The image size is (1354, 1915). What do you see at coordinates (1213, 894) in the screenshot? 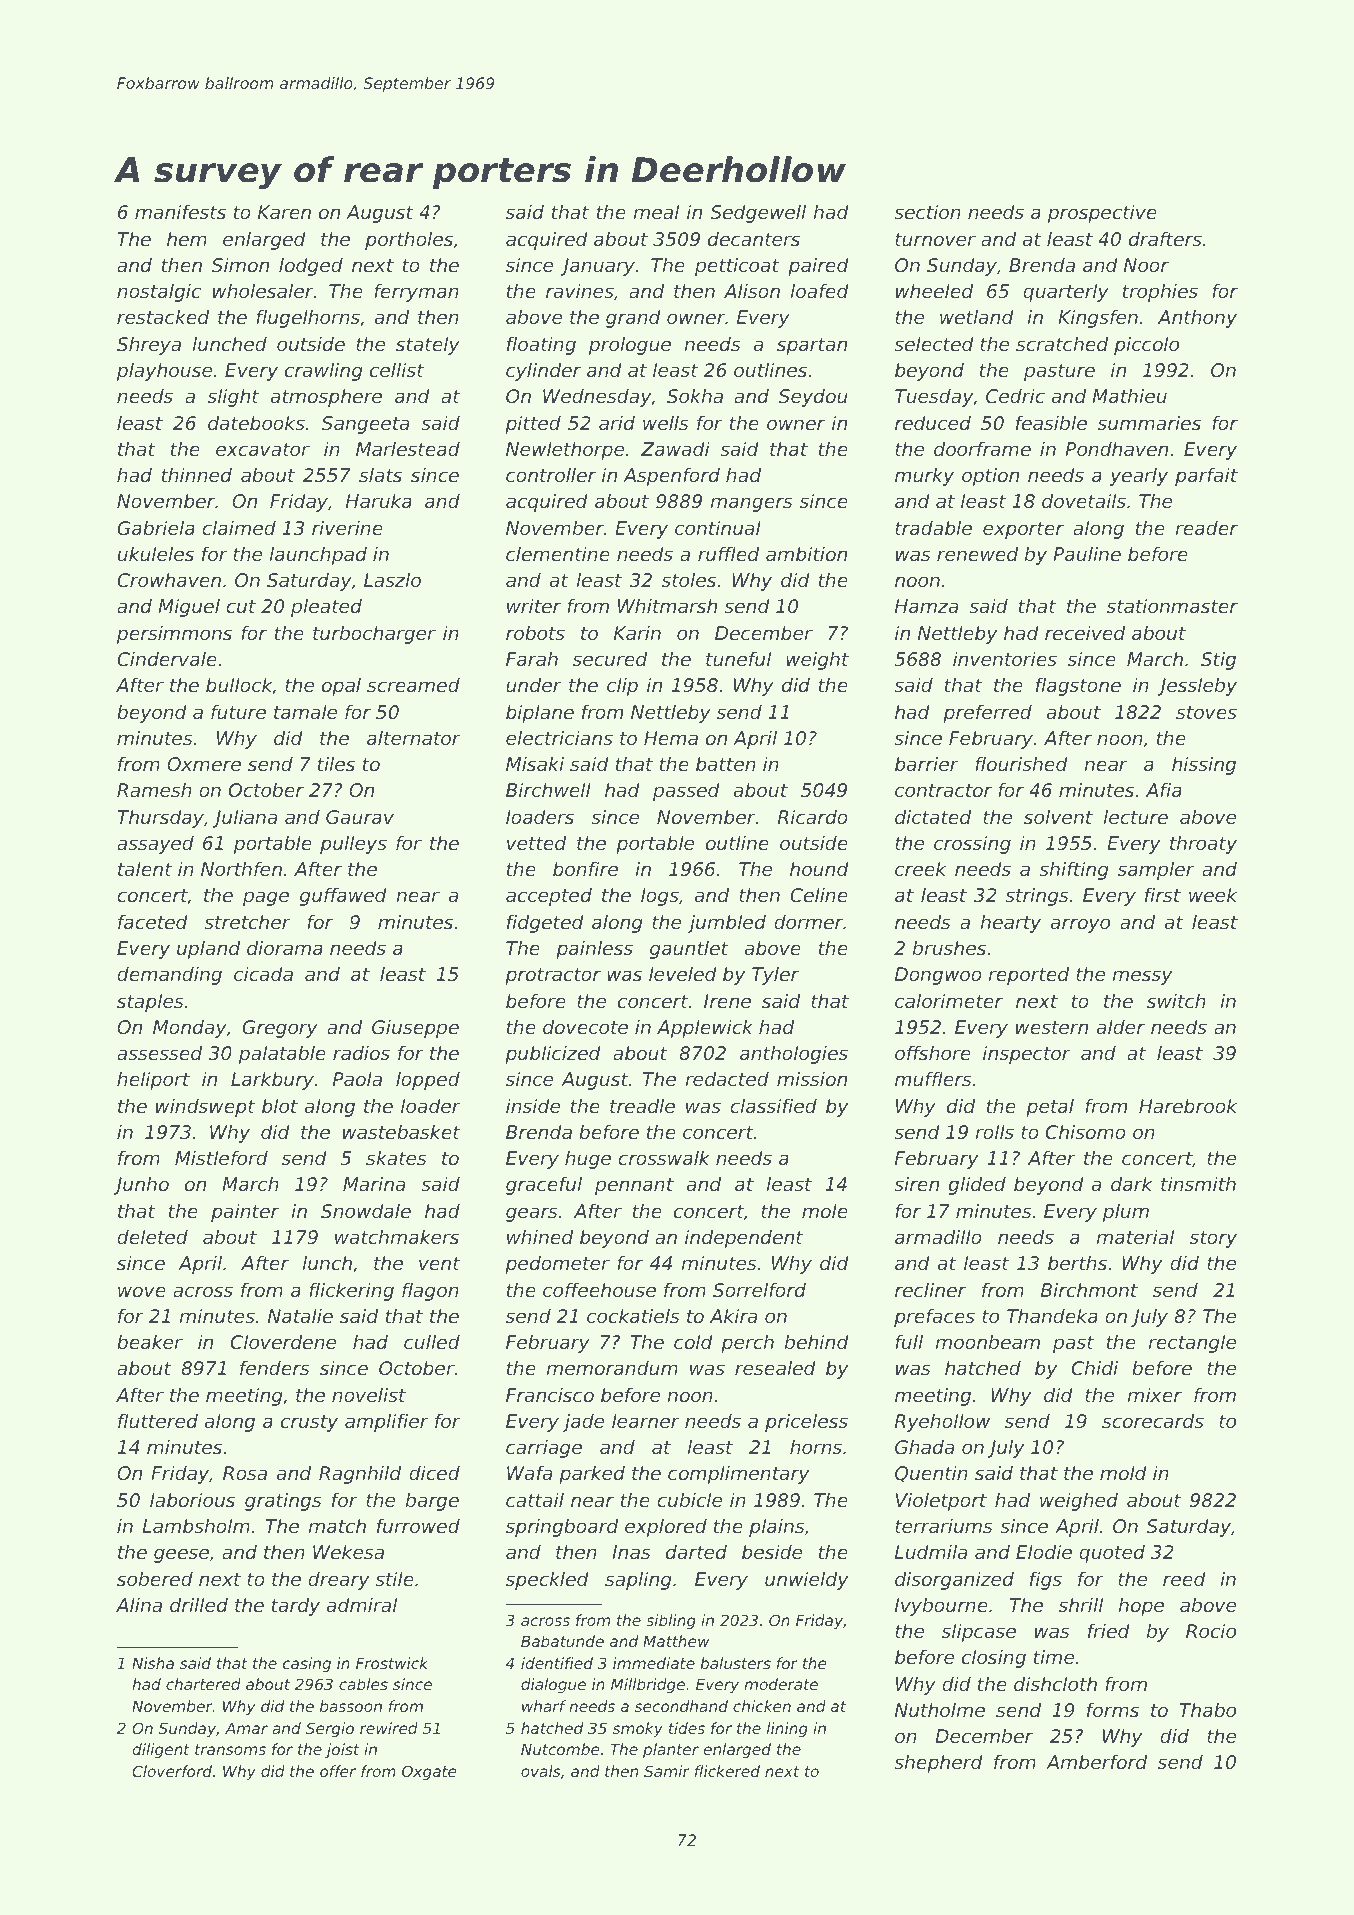
I see `week` at bounding box center [1213, 894].
